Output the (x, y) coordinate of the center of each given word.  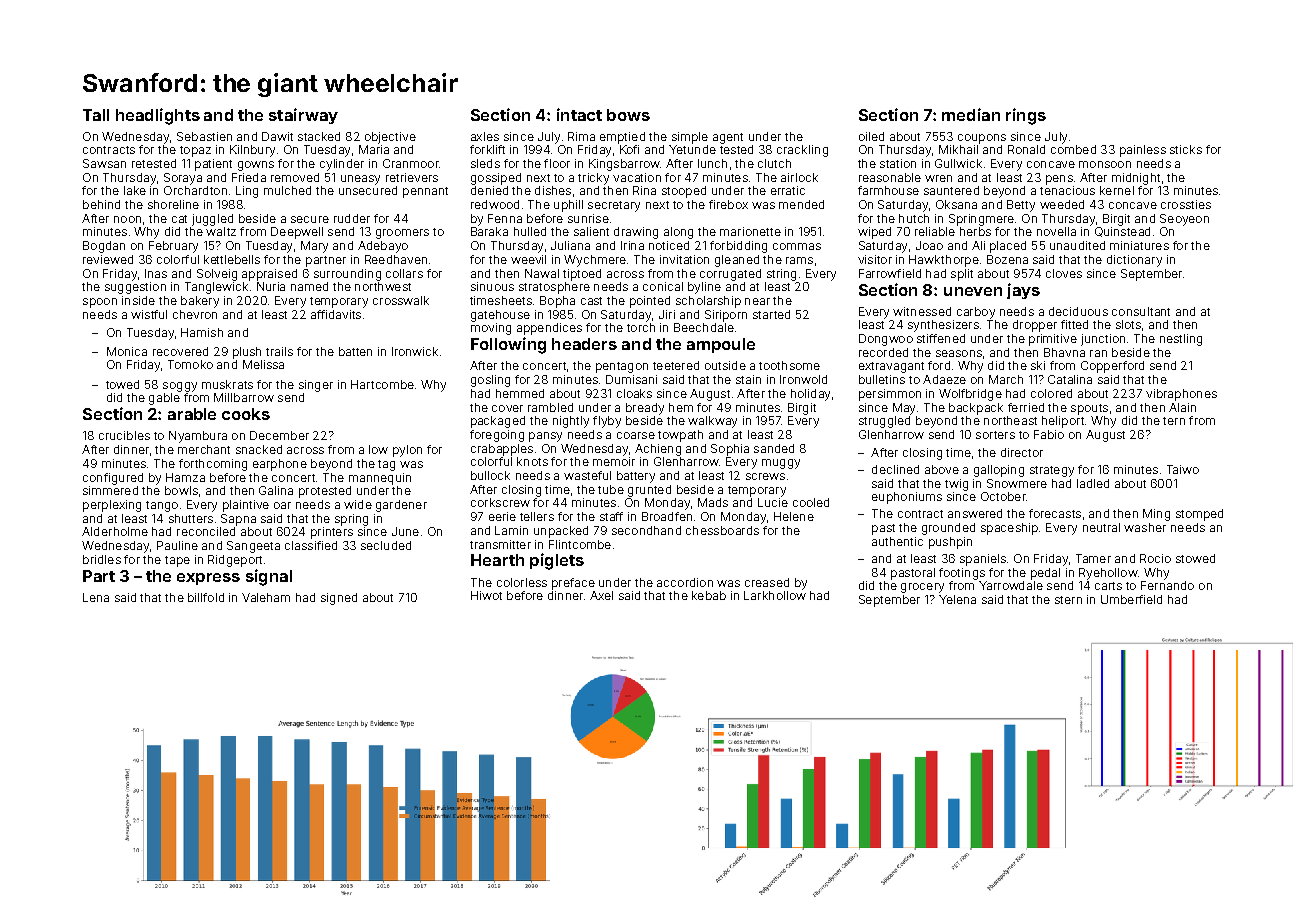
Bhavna (1064, 352)
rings (1026, 116)
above (942, 469)
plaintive (246, 506)
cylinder (342, 165)
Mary (314, 247)
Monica (127, 351)
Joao (929, 245)
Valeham (266, 597)
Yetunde (692, 149)
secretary (614, 206)
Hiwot (486, 595)
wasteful (587, 475)
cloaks (634, 393)
